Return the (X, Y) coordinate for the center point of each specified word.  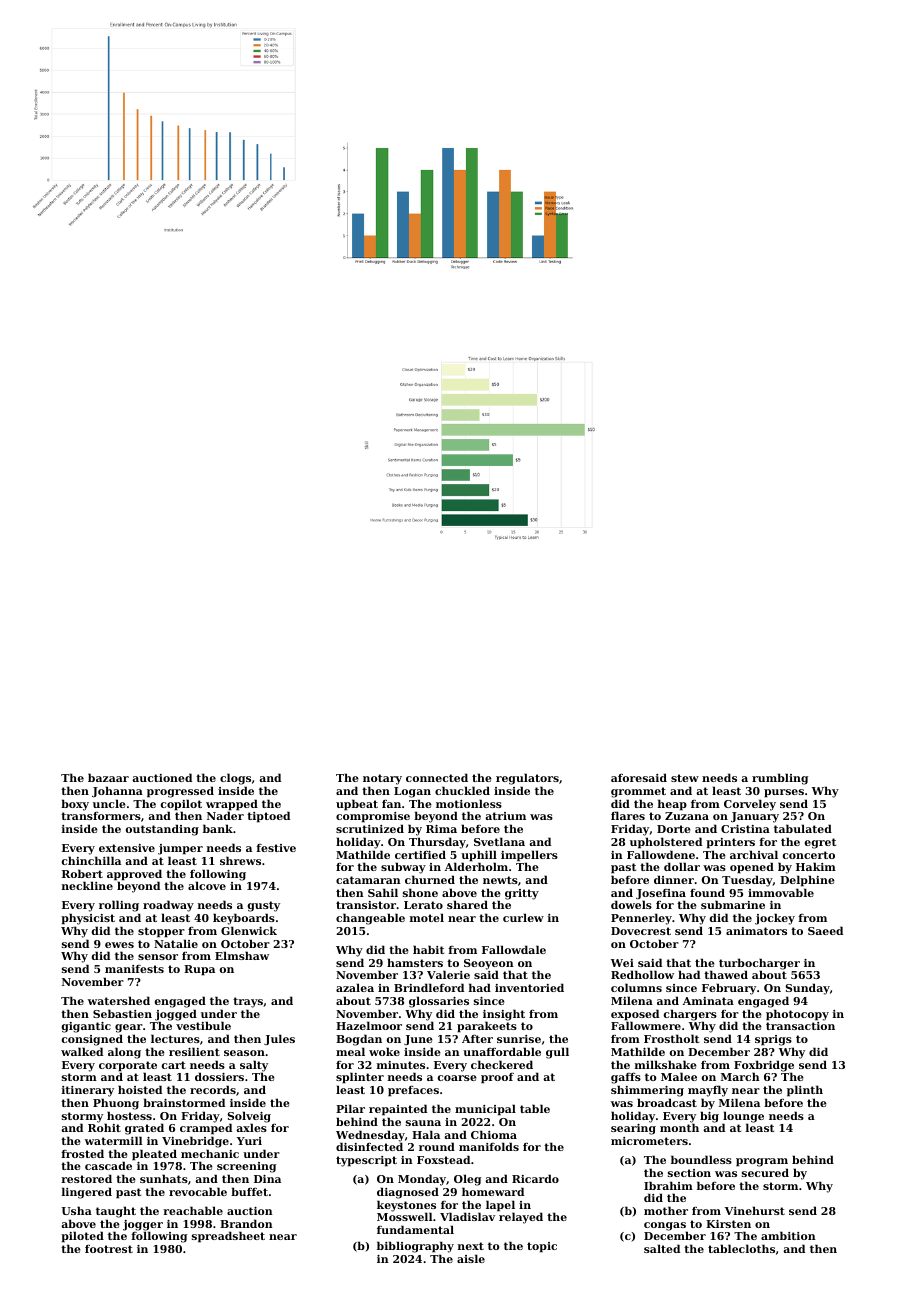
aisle (471, 1258)
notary (382, 779)
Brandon (246, 1223)
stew (685, 778)
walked (82, 1051)
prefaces (413, 1091)
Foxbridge (764, 1066)
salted (662, 1248)
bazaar (108, 777)
